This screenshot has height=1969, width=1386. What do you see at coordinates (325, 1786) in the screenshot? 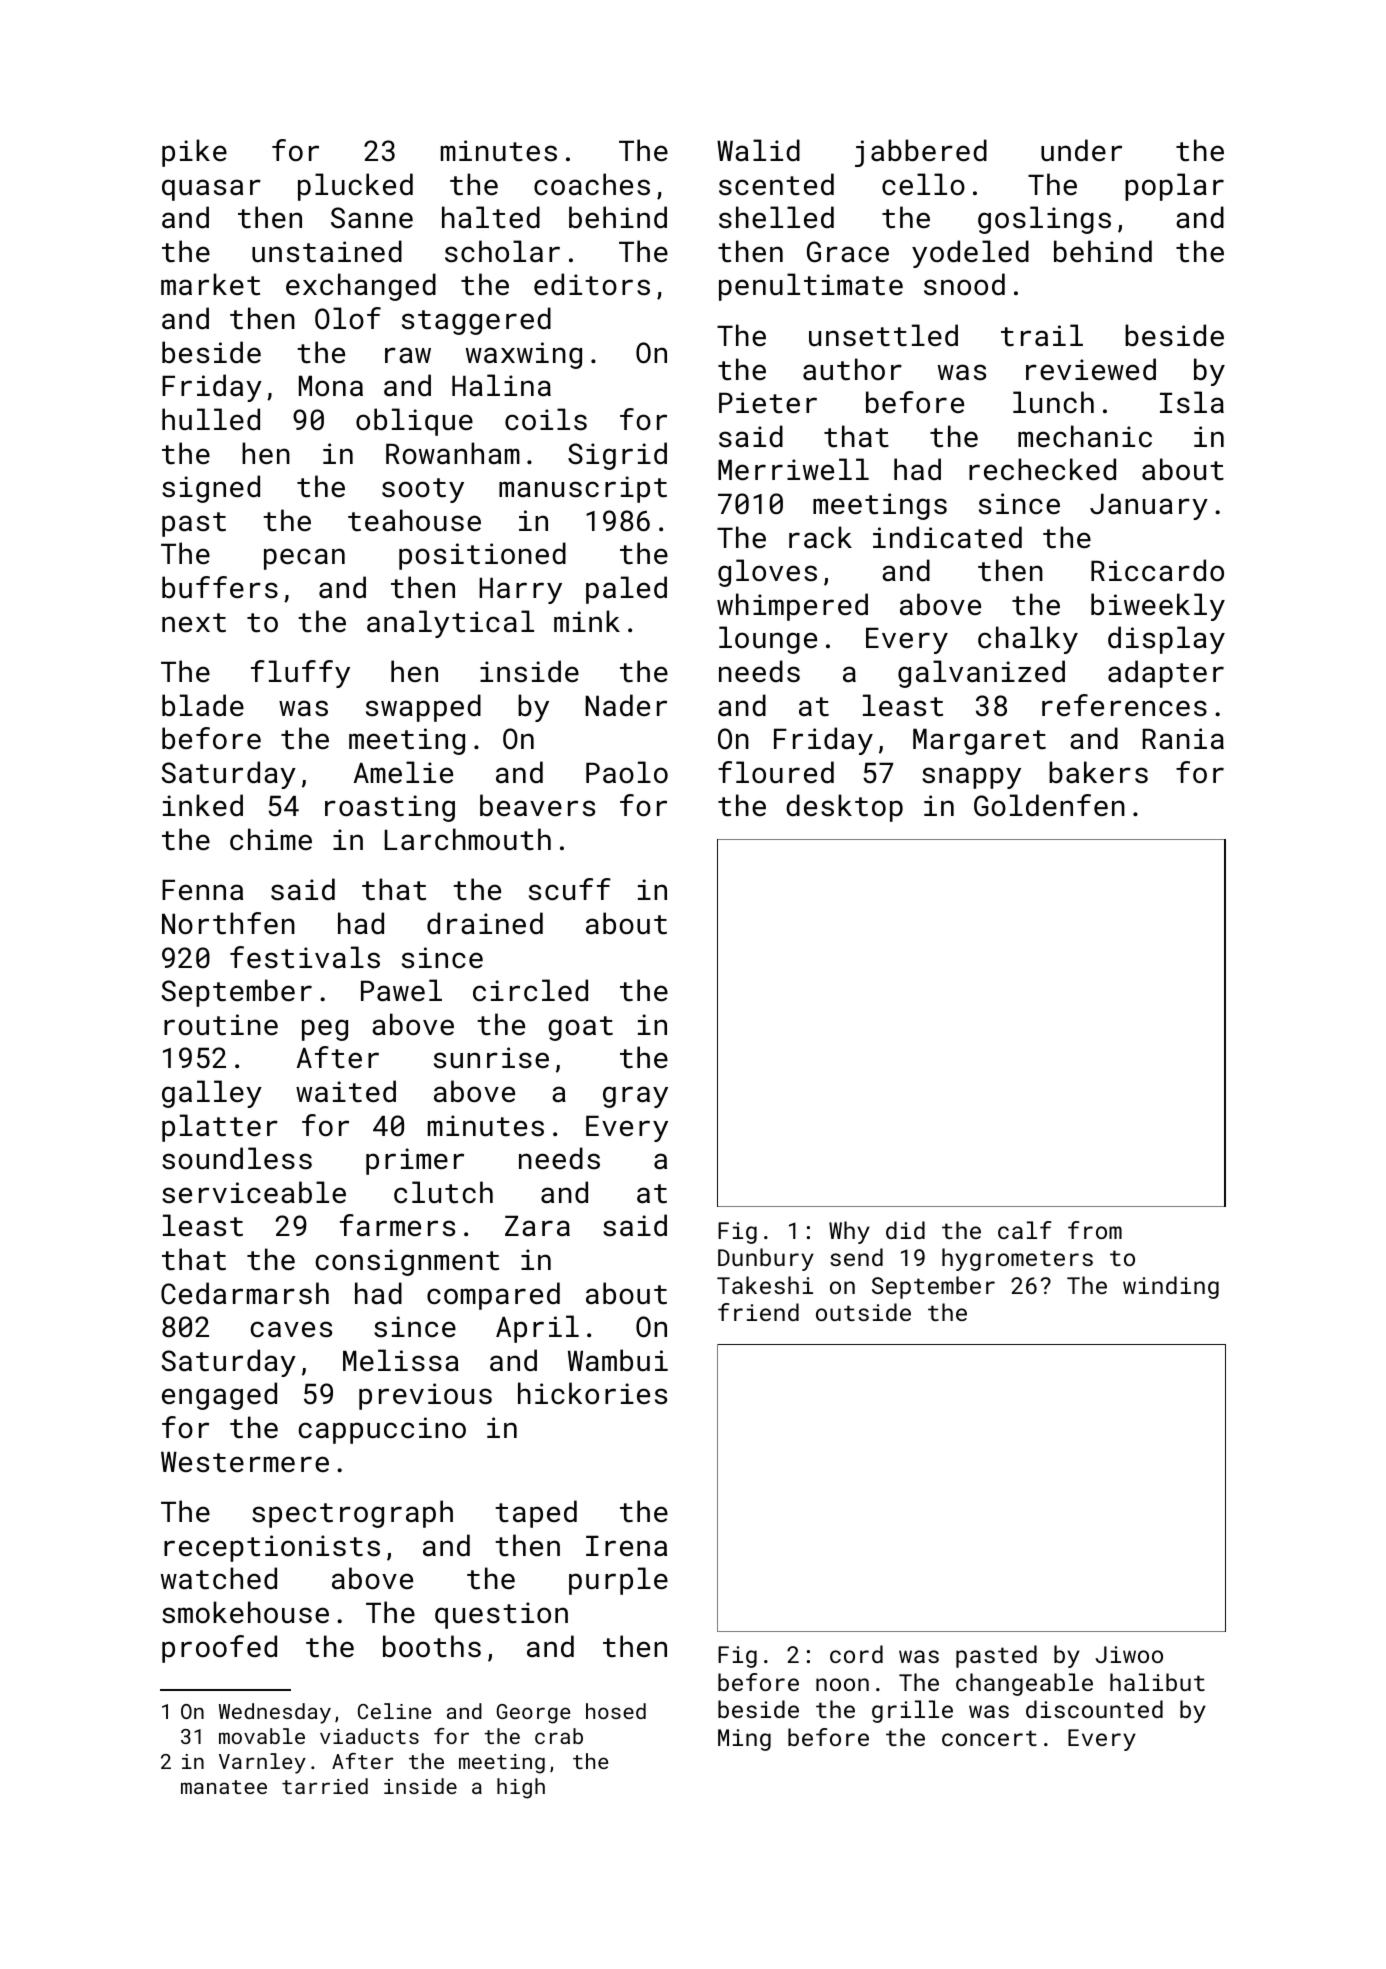
I see `tarried` at bounding box center [325, 1786].
